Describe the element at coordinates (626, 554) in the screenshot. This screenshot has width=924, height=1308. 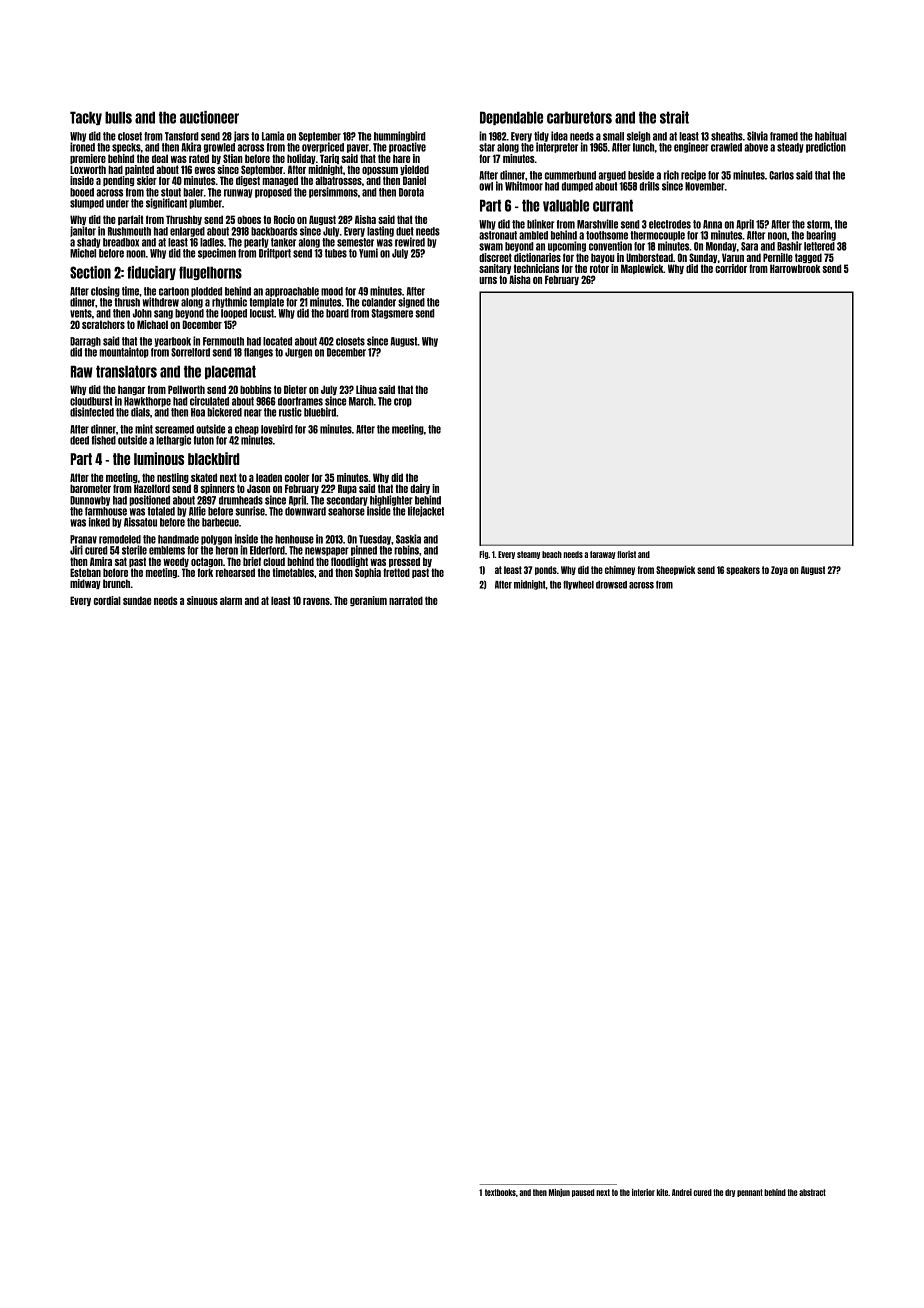
I see `florist` at that location.
